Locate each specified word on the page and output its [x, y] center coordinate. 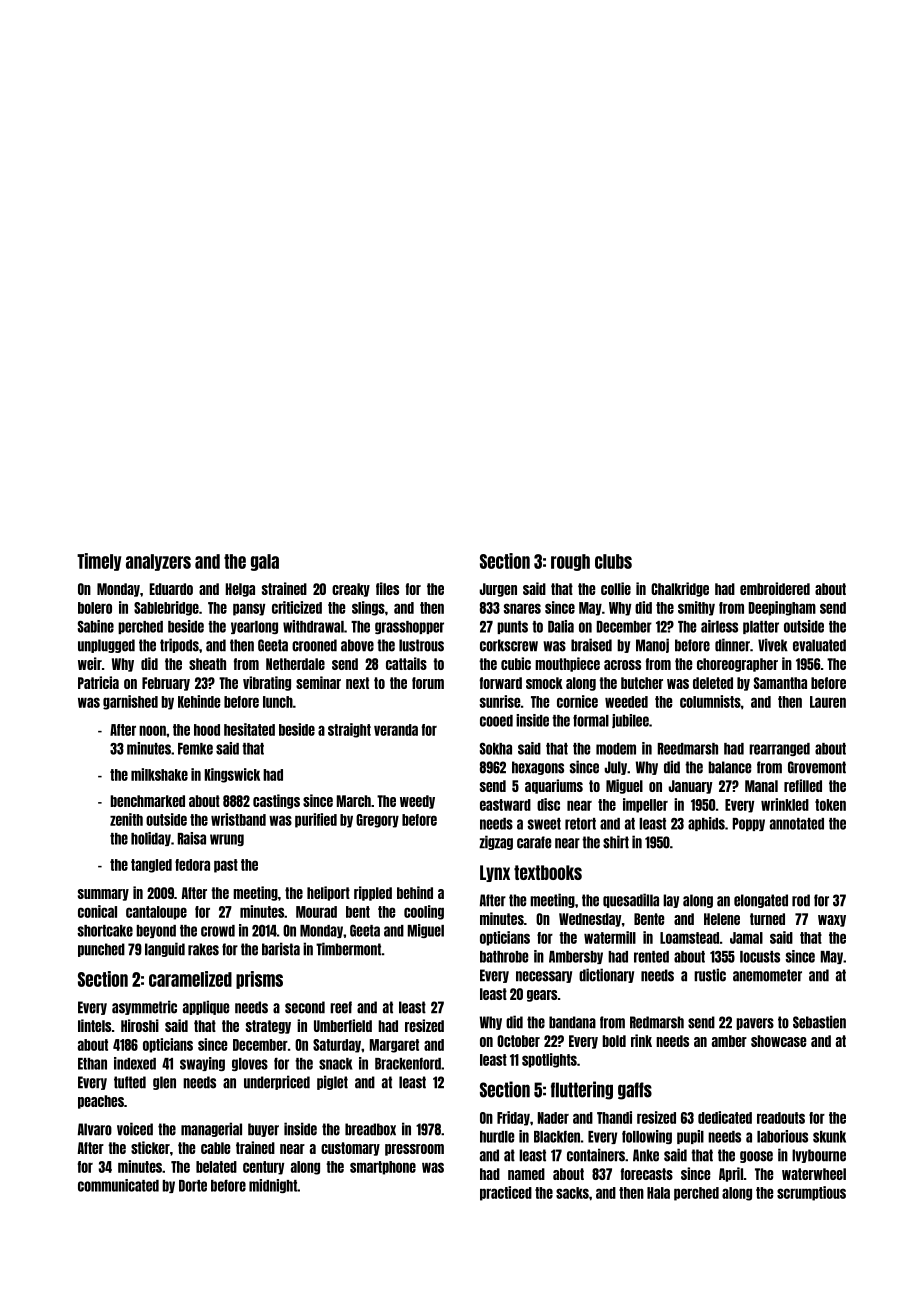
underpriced [277, 1082]
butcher [642, 683]
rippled [373, 893]
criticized [297, 607]
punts [512, 627]
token [830, 805]
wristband [238, 819]
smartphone [383, 1168]
